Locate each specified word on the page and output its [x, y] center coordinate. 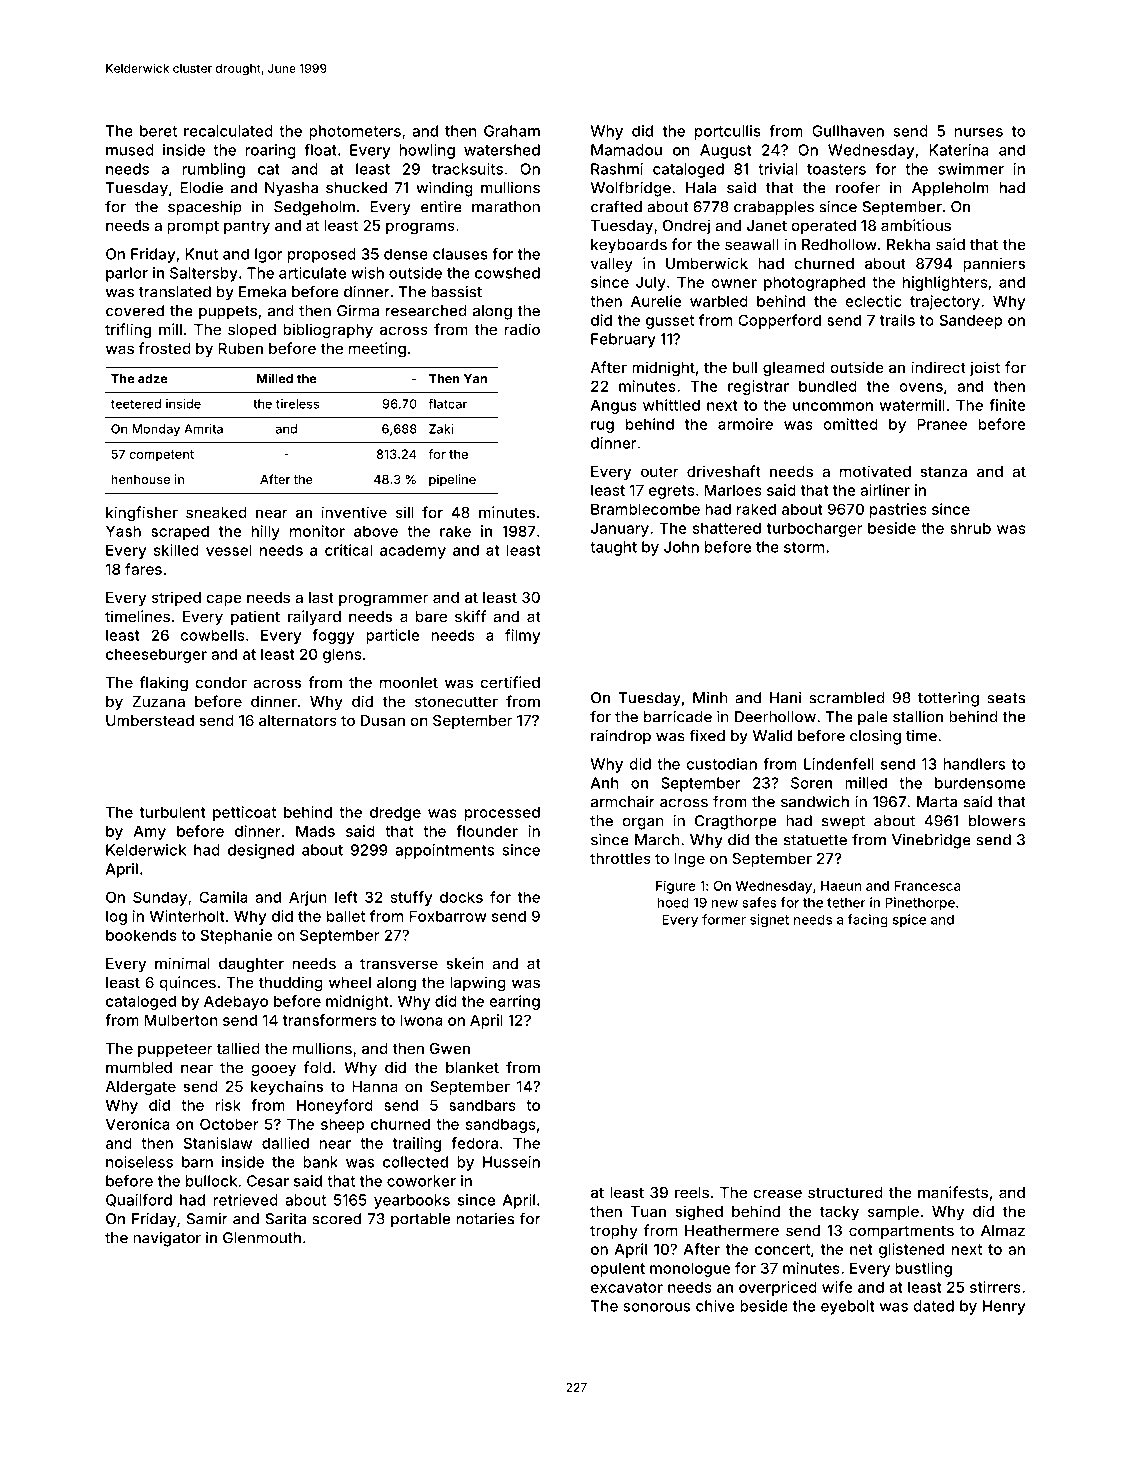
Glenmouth [262, 1238]
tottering [948, 699]
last [321, 597]
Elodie [201, 188]
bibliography [328, 331]
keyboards [629, 246]
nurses [979, 132]
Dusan [383, 720]
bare [431, 616]
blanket [472, 1067]
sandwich [815, 802]
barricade [678, 717]
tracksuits [467, 169]
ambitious [916, 225]
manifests [953, 1192]
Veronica [138, 1124]
